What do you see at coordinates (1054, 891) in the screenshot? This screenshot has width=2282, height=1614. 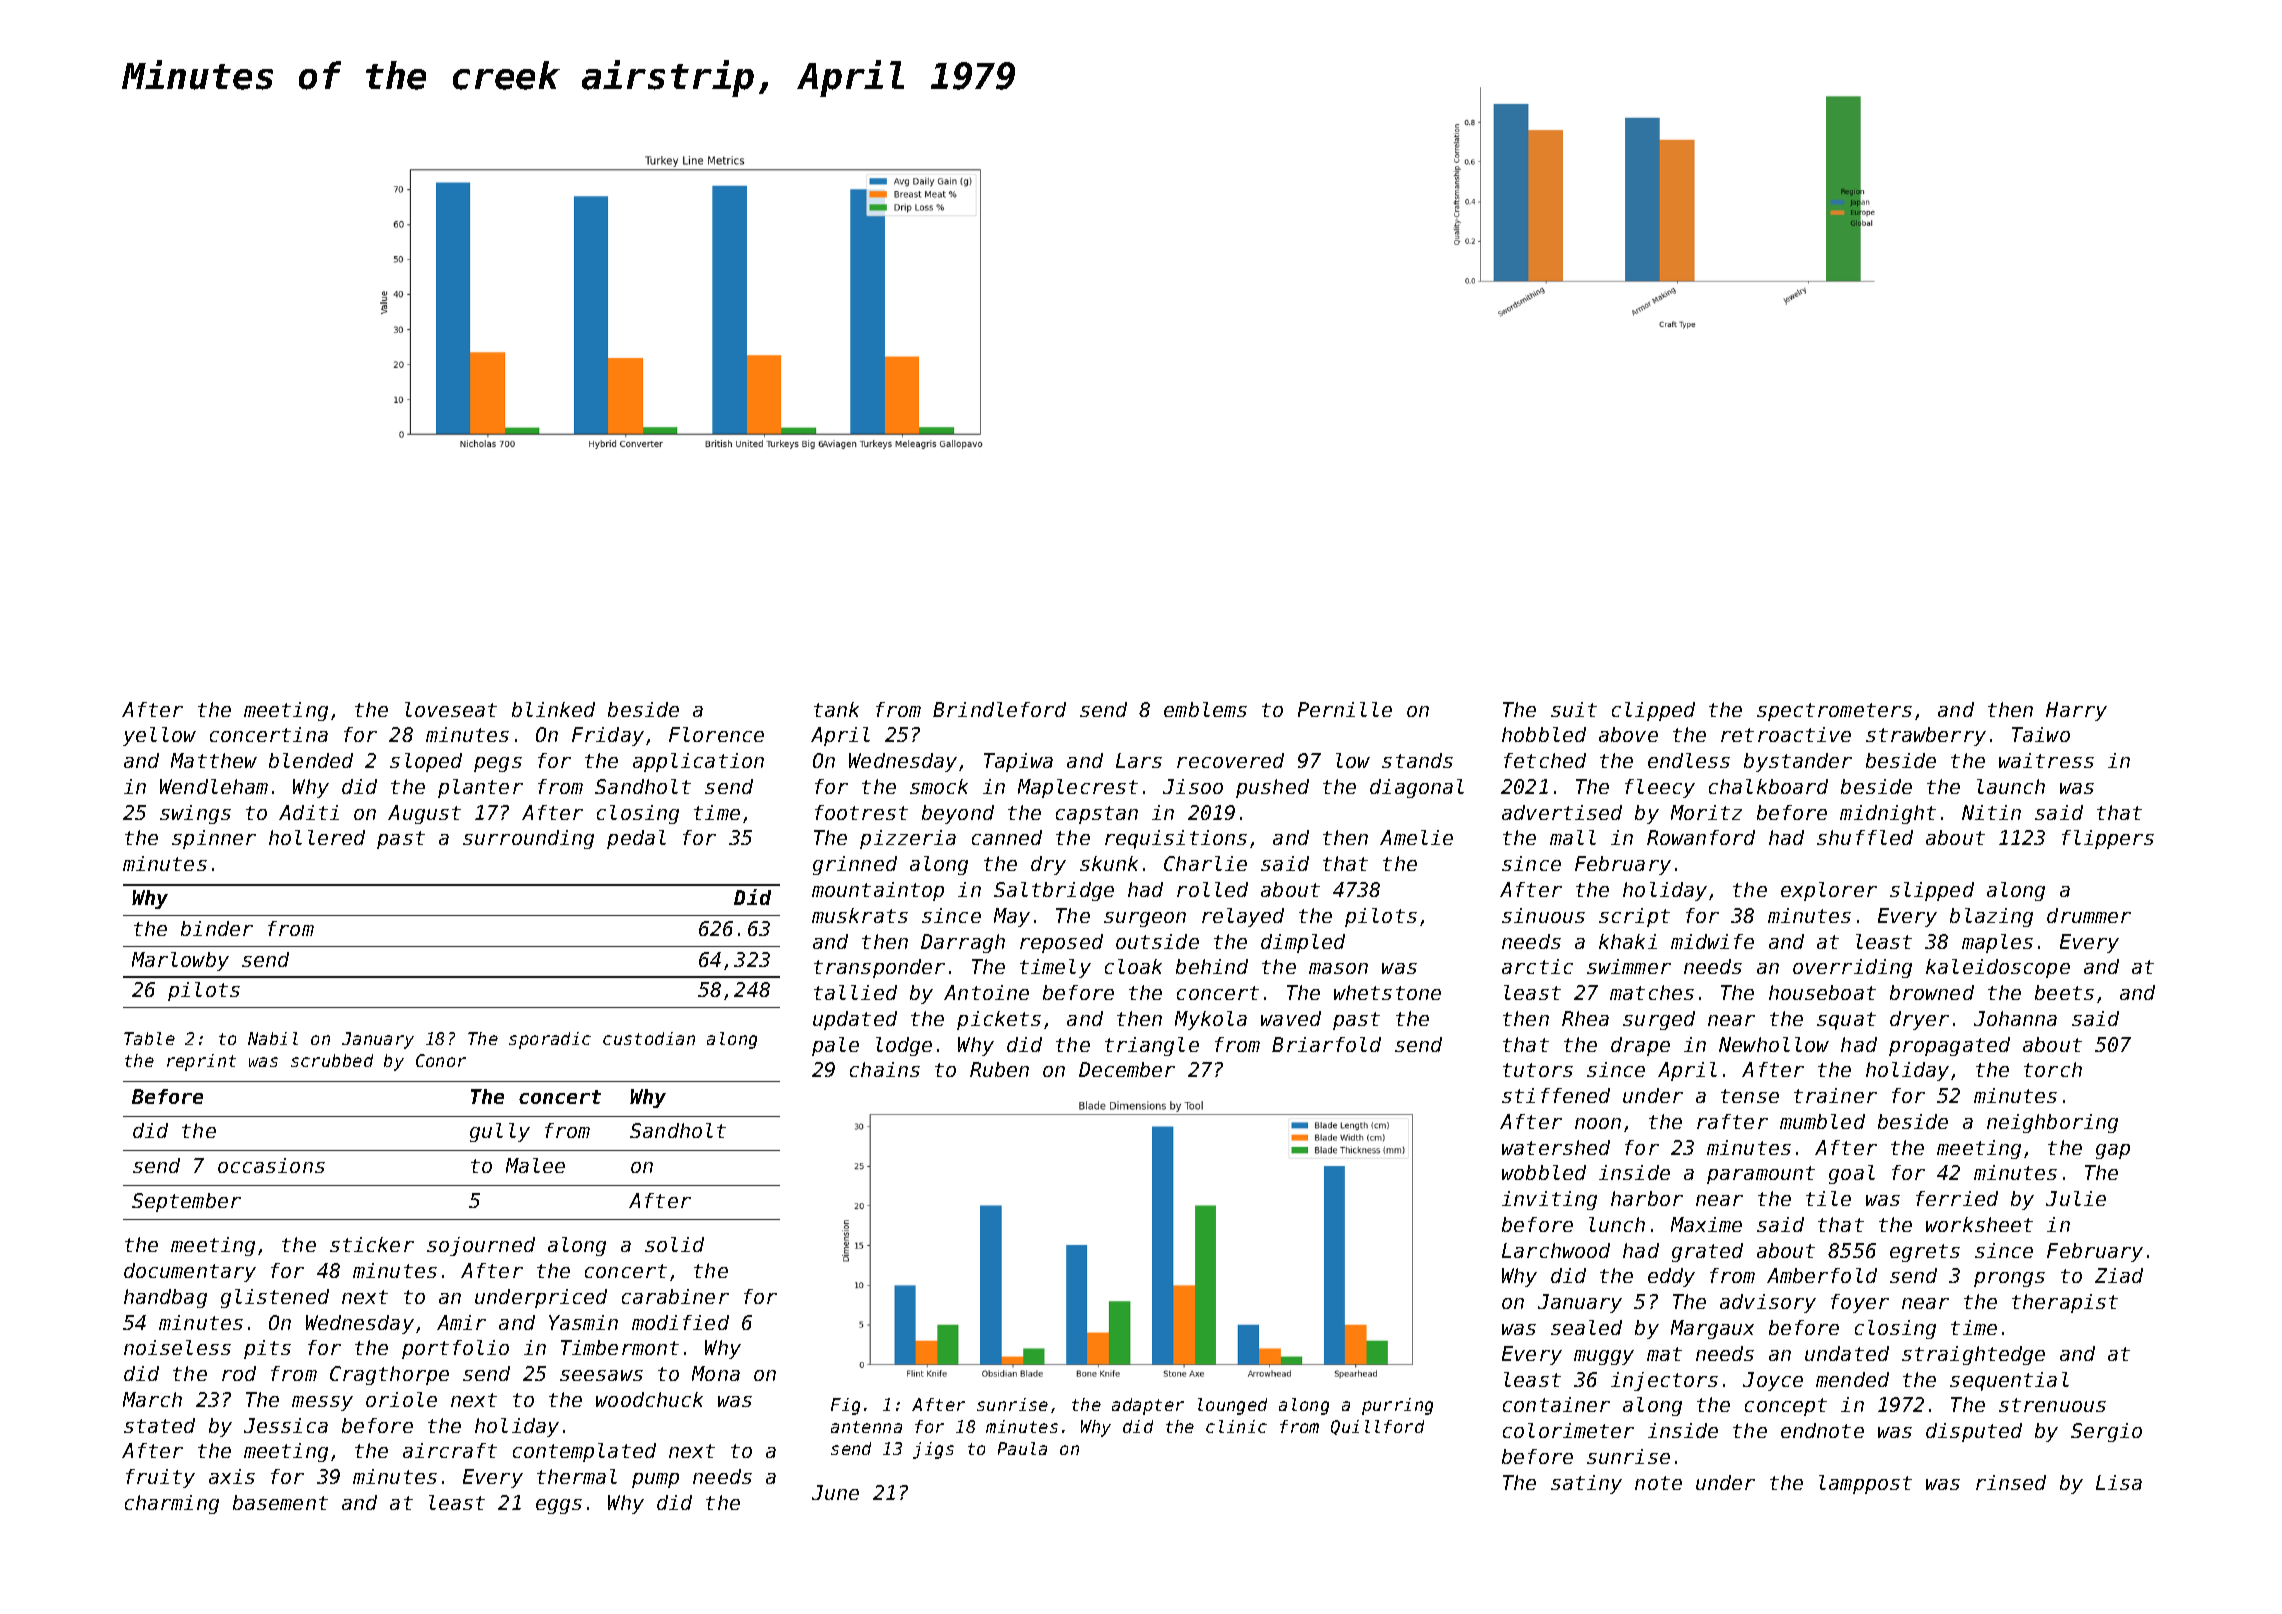 I see `Saltbridge` at bounding box center [1054, 891].
